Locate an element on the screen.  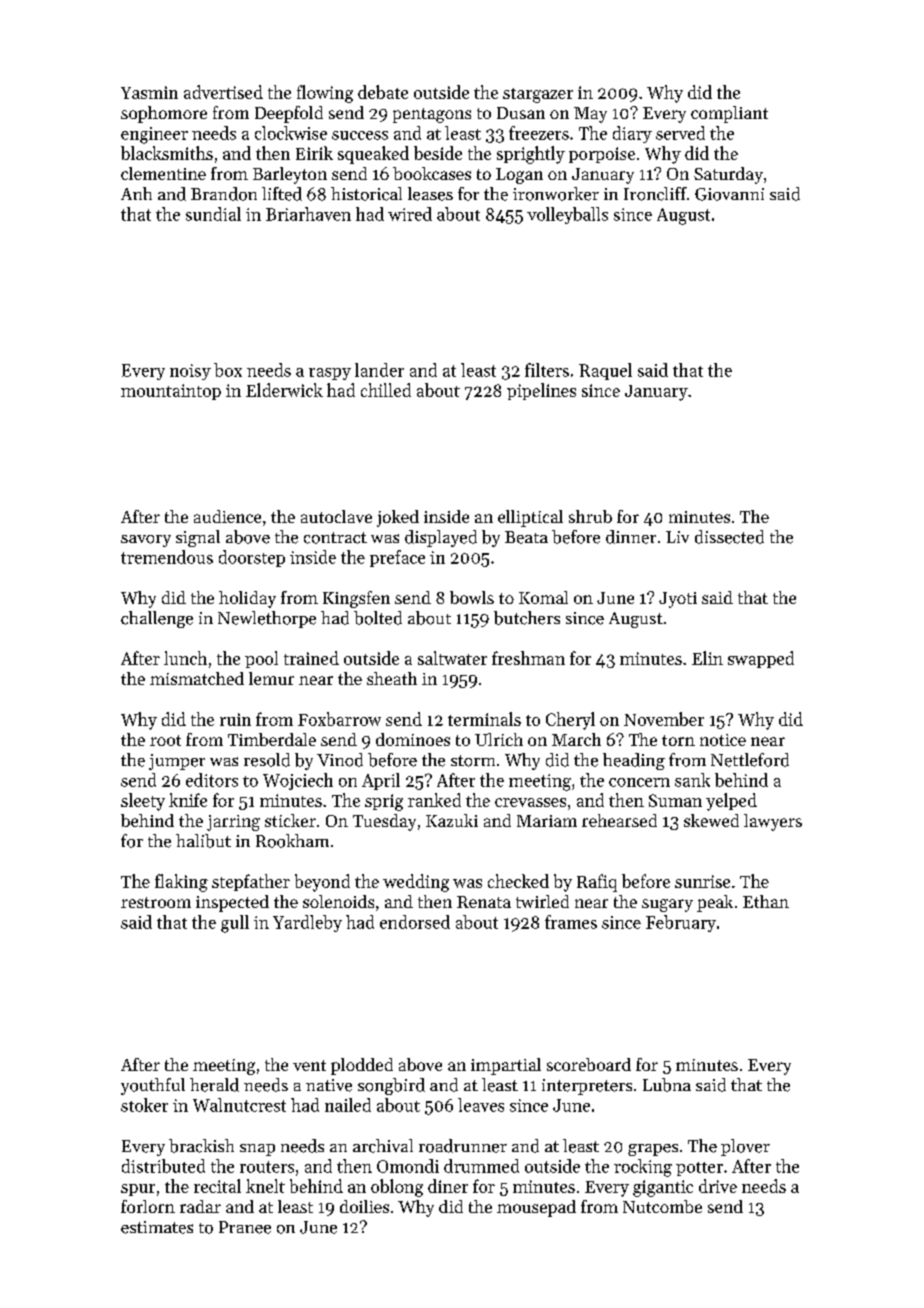
Anh is located at coordinates (136, 193).
